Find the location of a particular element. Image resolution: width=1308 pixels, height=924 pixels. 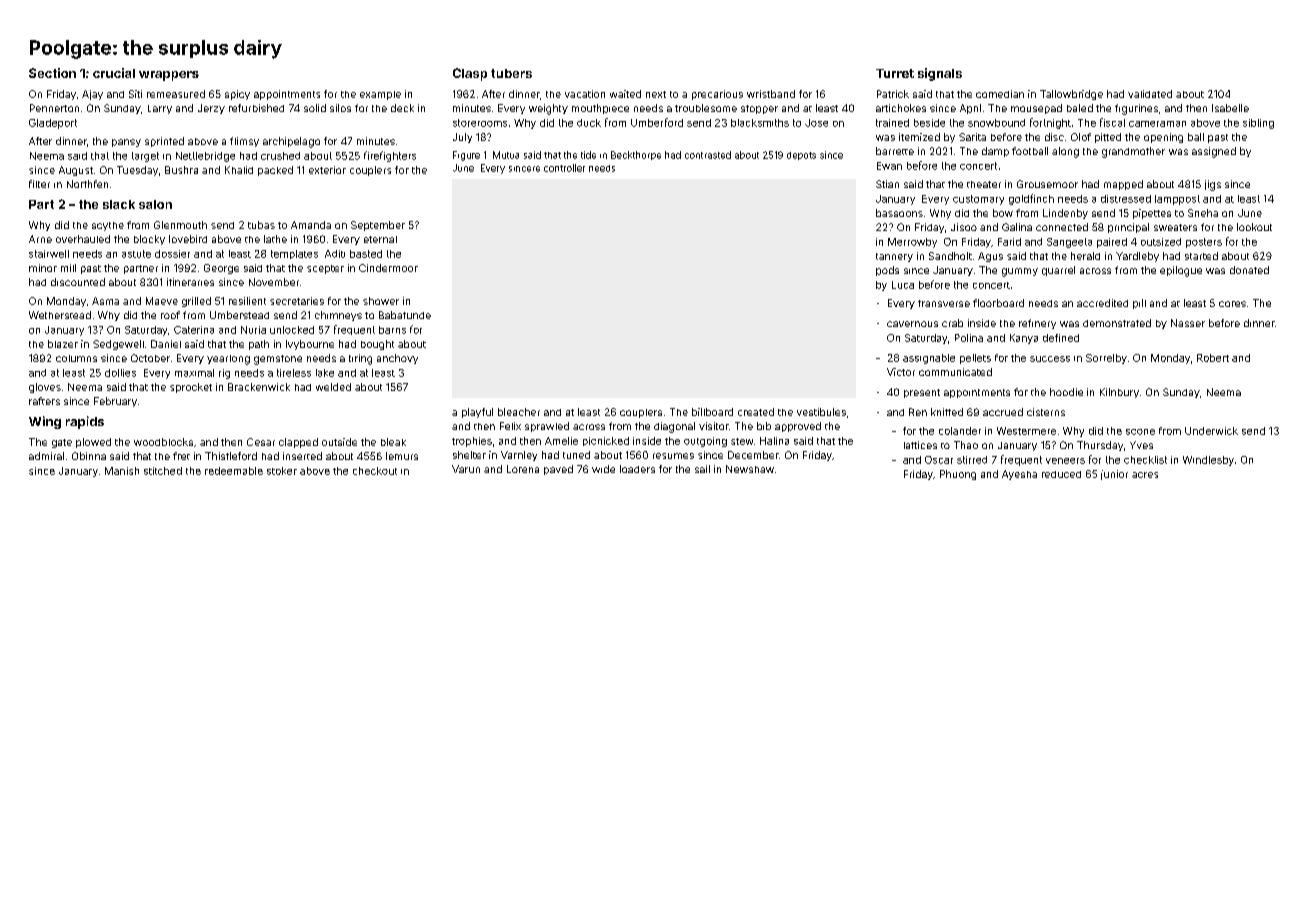

Cesar is located at coordinates (261, 442).
